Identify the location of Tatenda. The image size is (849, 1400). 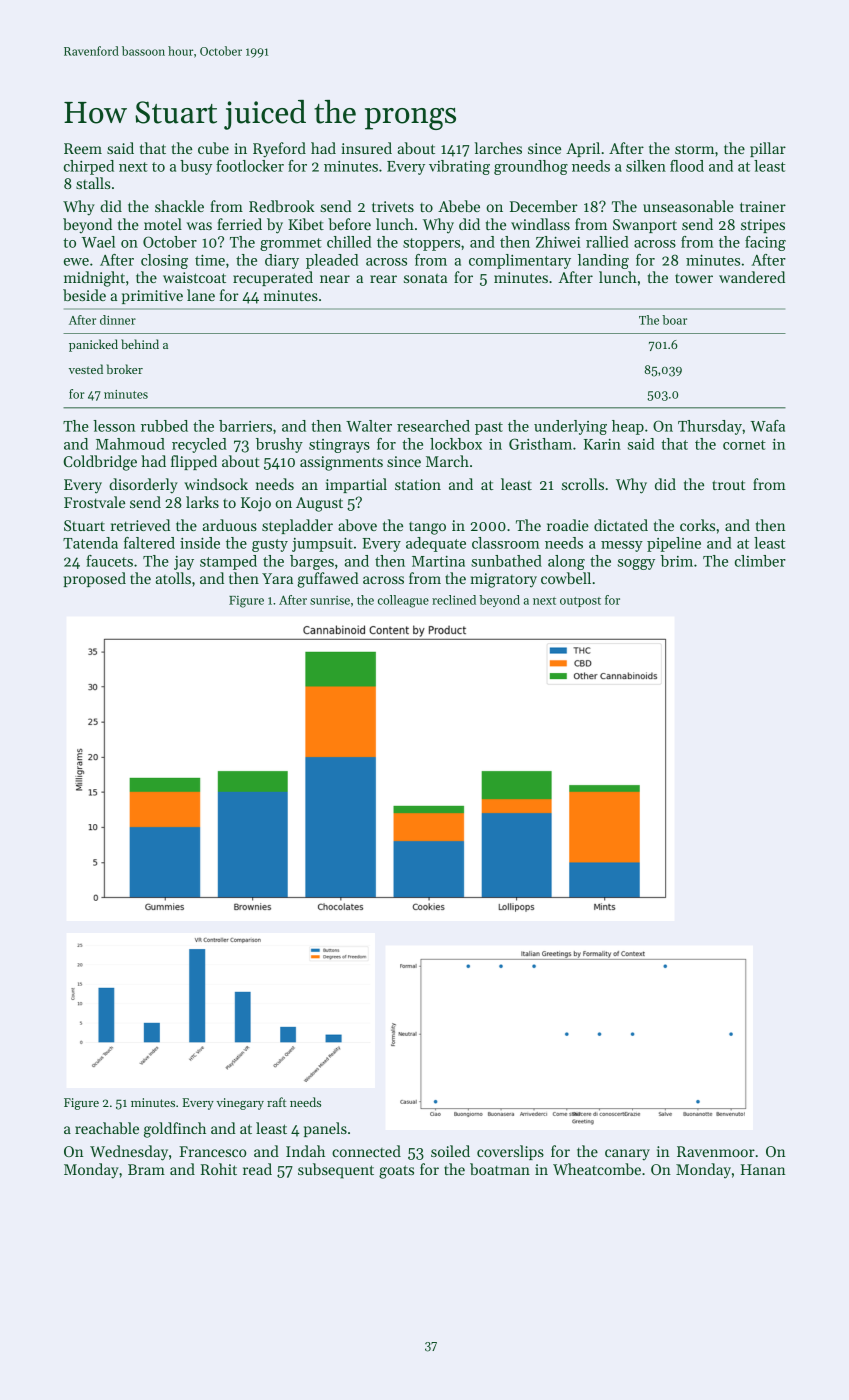
(90, 543).
